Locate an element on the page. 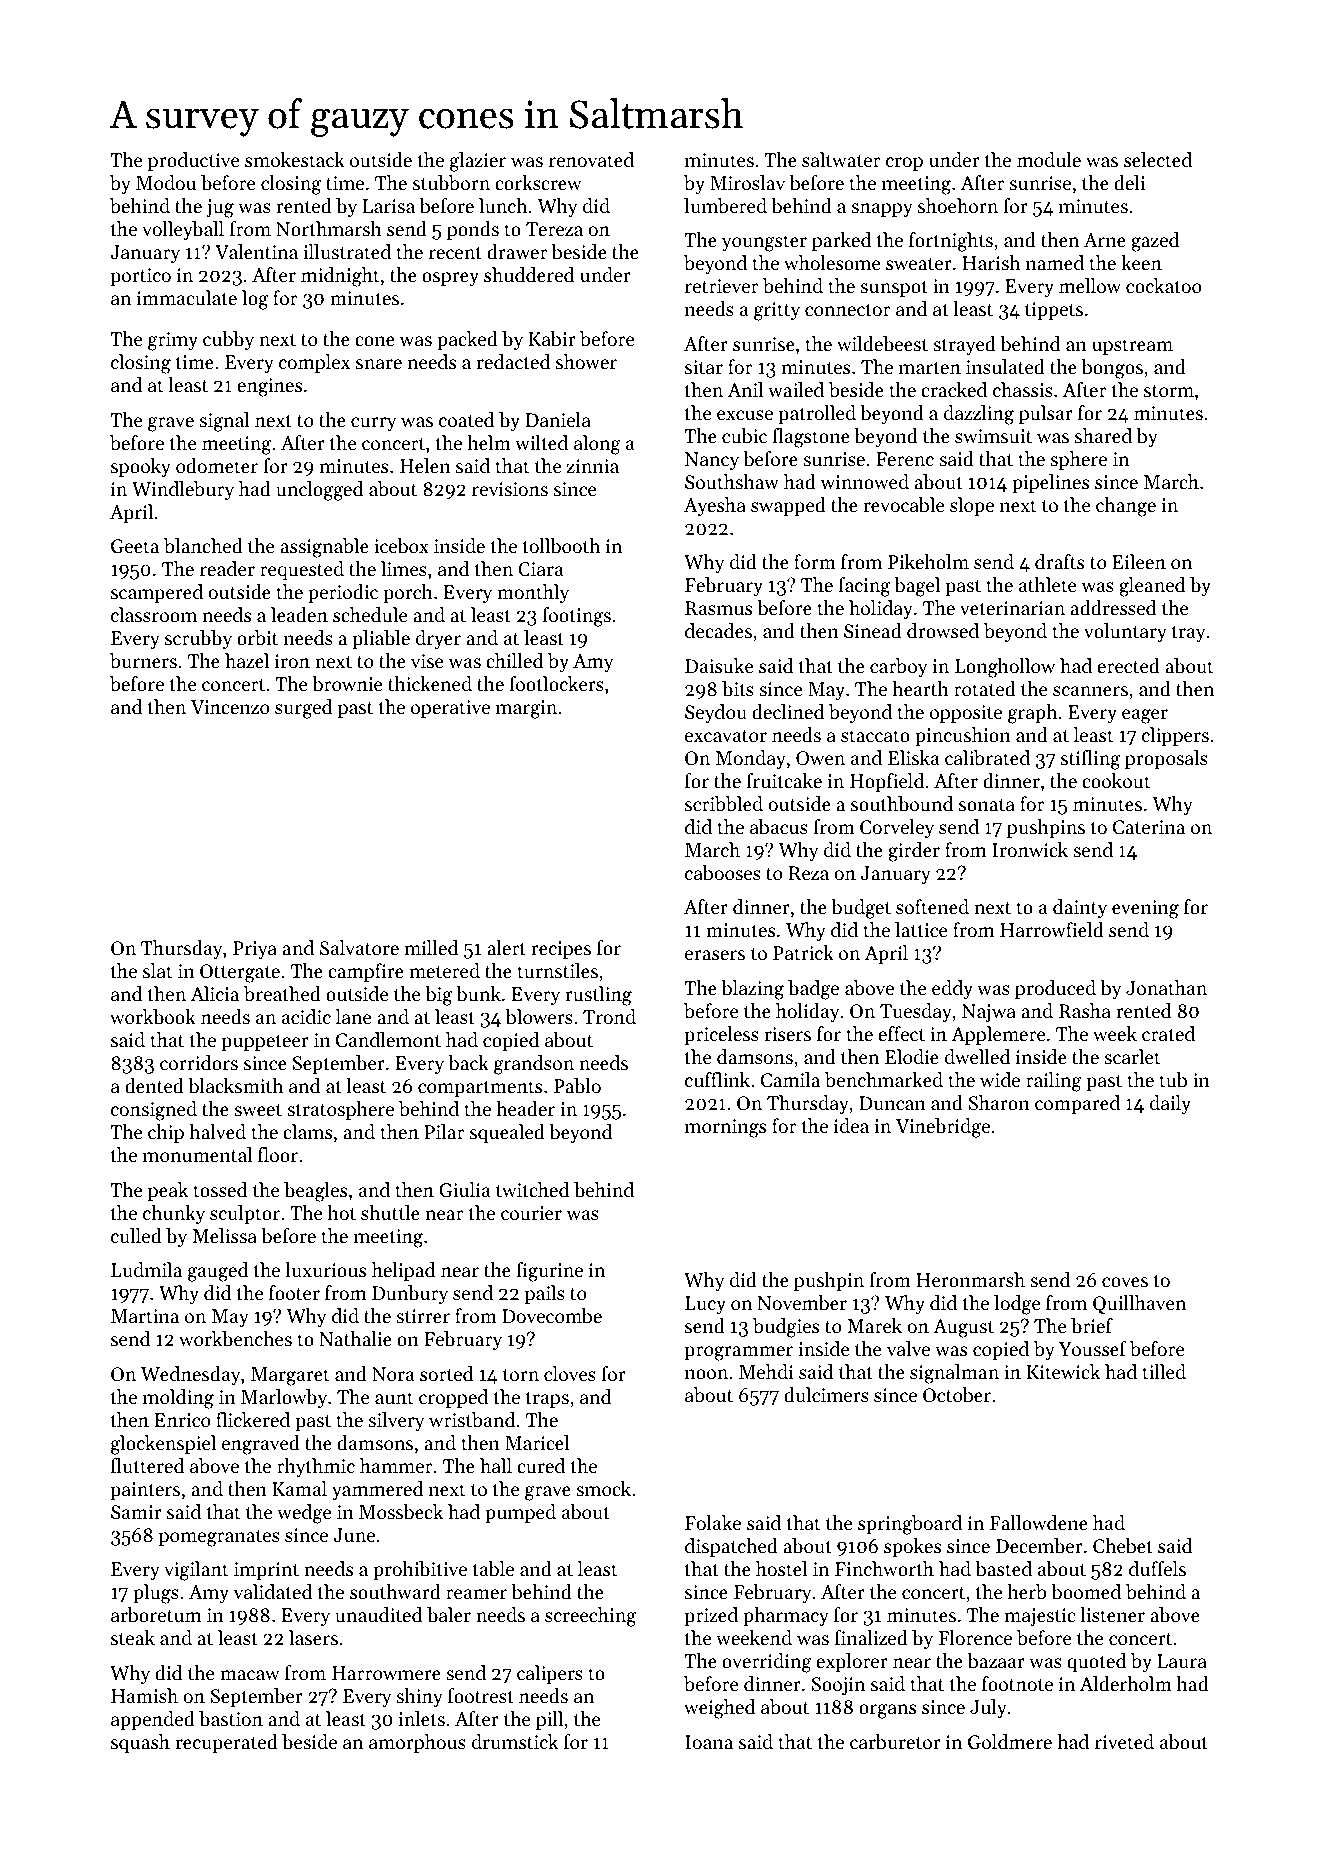  burners is located at coordinates (143, 661).
